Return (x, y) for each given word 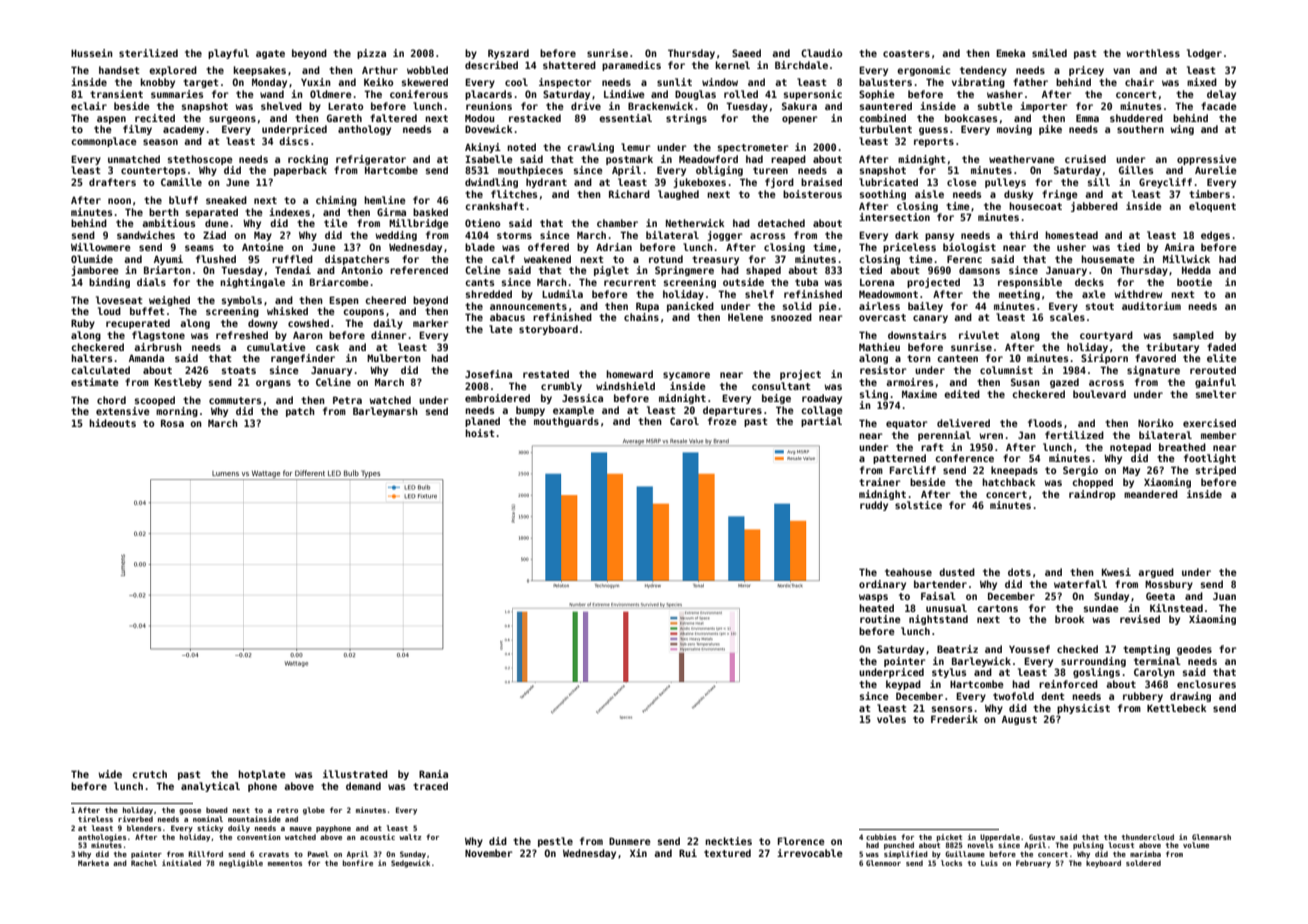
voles (891, 719)
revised (1140, 619)
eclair (89, 106)
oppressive (1207, 160)
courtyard (1106, 336)
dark (906, 235)
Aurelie (1216, 170)
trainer (880, 482)
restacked (535, 118)
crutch (149, 774)
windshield (625, 386)
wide (110, 774)
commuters (235, 400)
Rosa (172, 423)
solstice (918, 505)
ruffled (292, 259)
